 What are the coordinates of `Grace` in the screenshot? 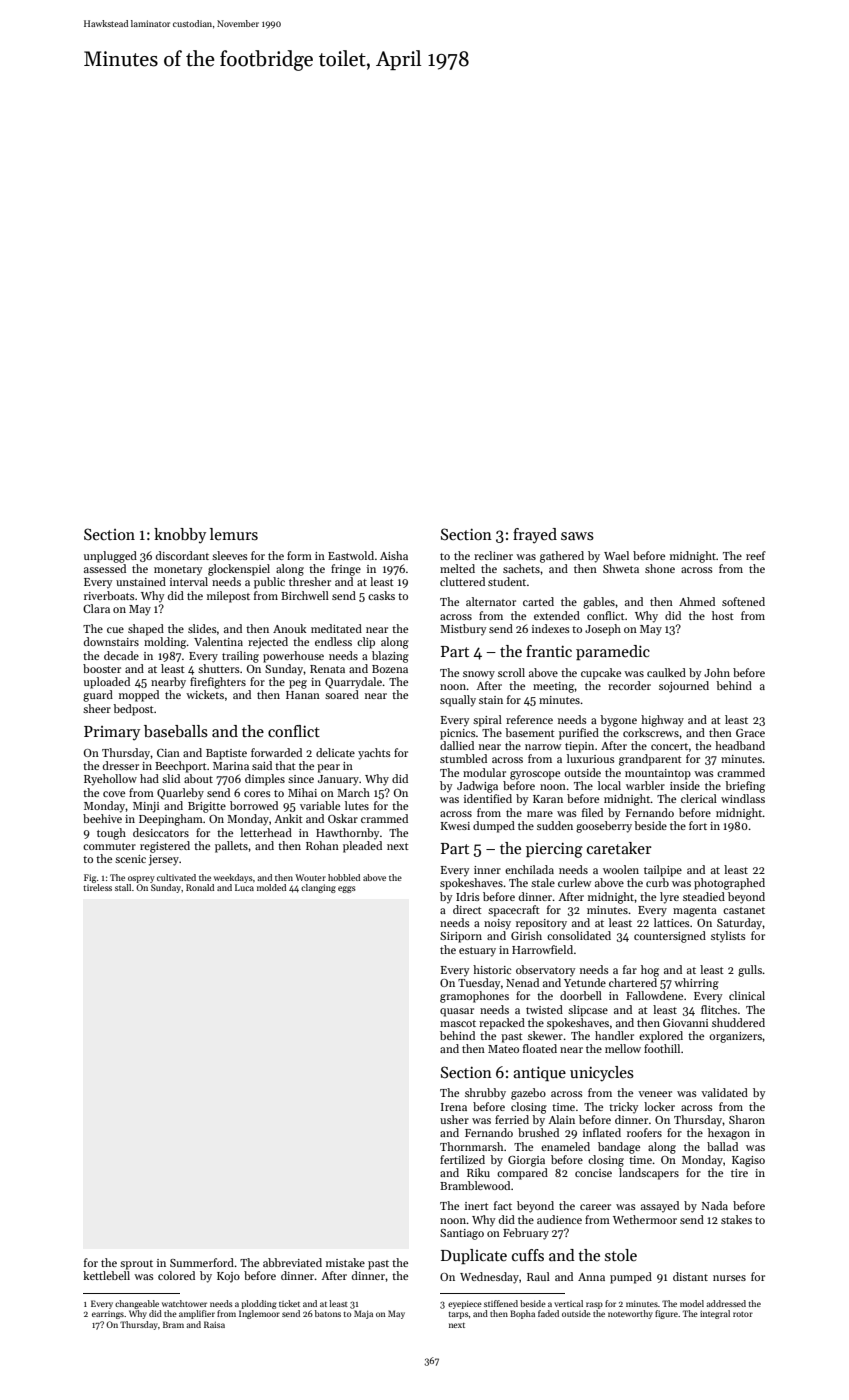 It's located at (750, 733).
